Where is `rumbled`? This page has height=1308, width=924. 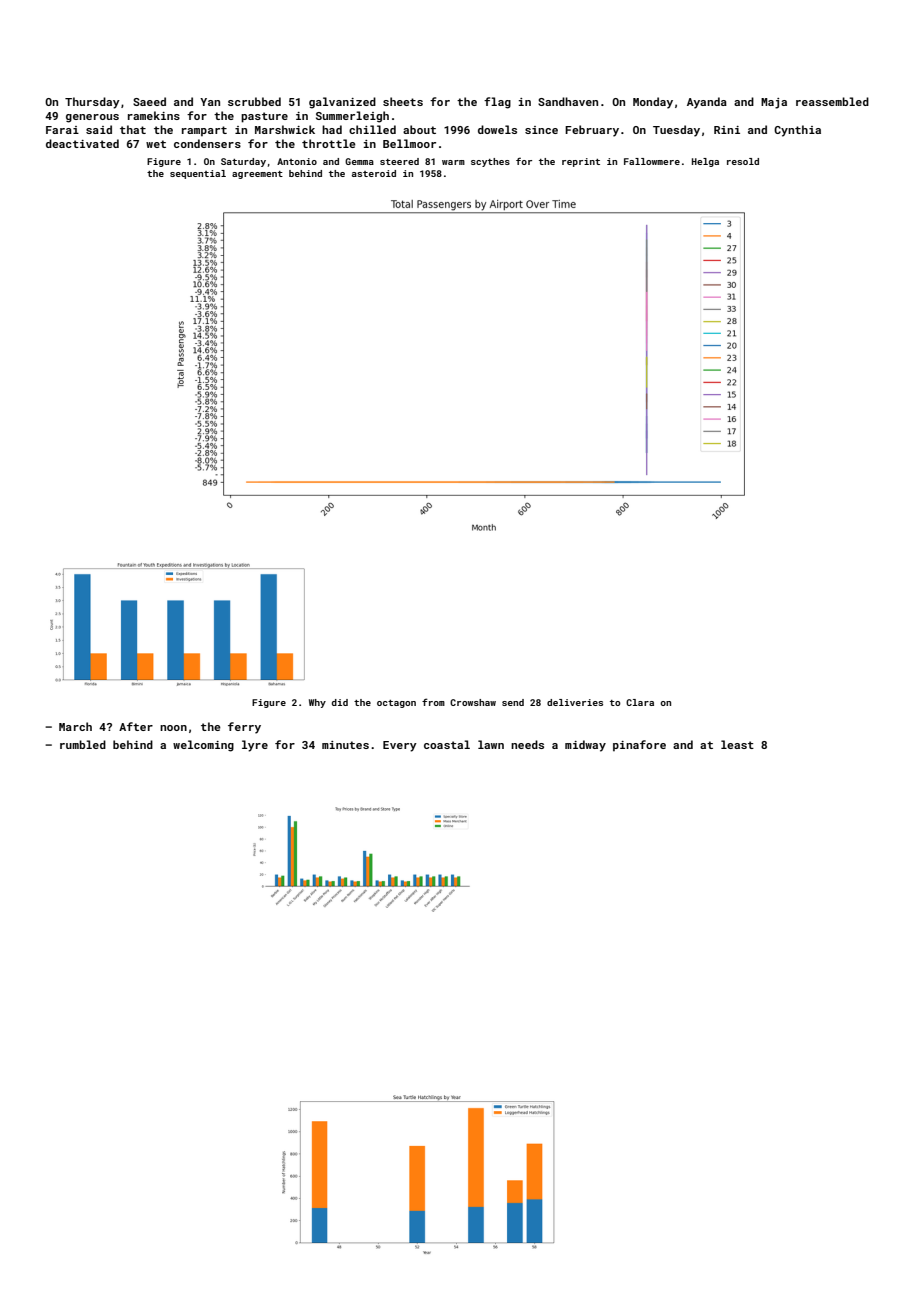 rumbled is located at coordinates (83, 744).
